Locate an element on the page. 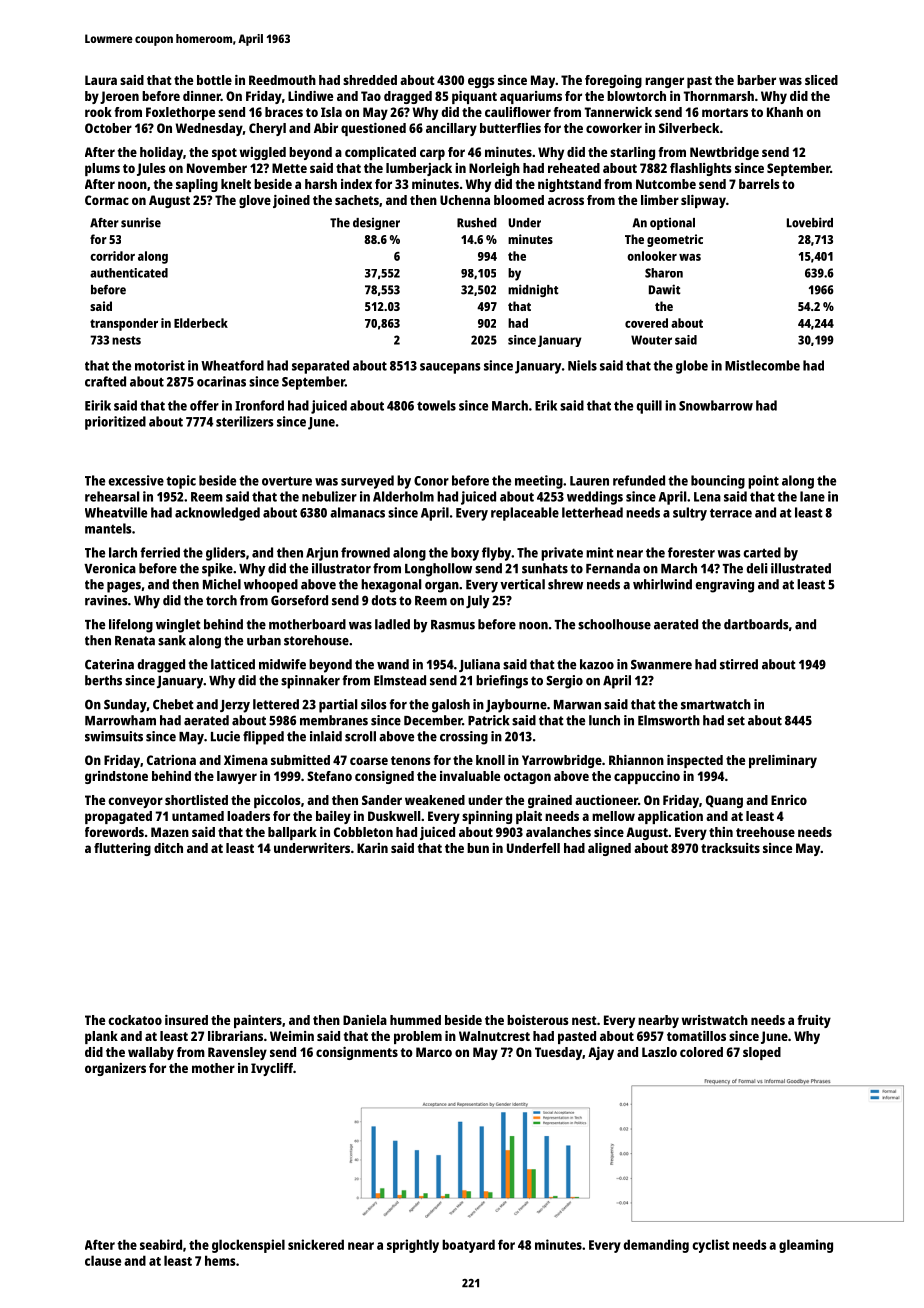 Image resolution: width=924 pixels, height=1308 pixels. glockenspiel is located at coordinates (248, 1246).
